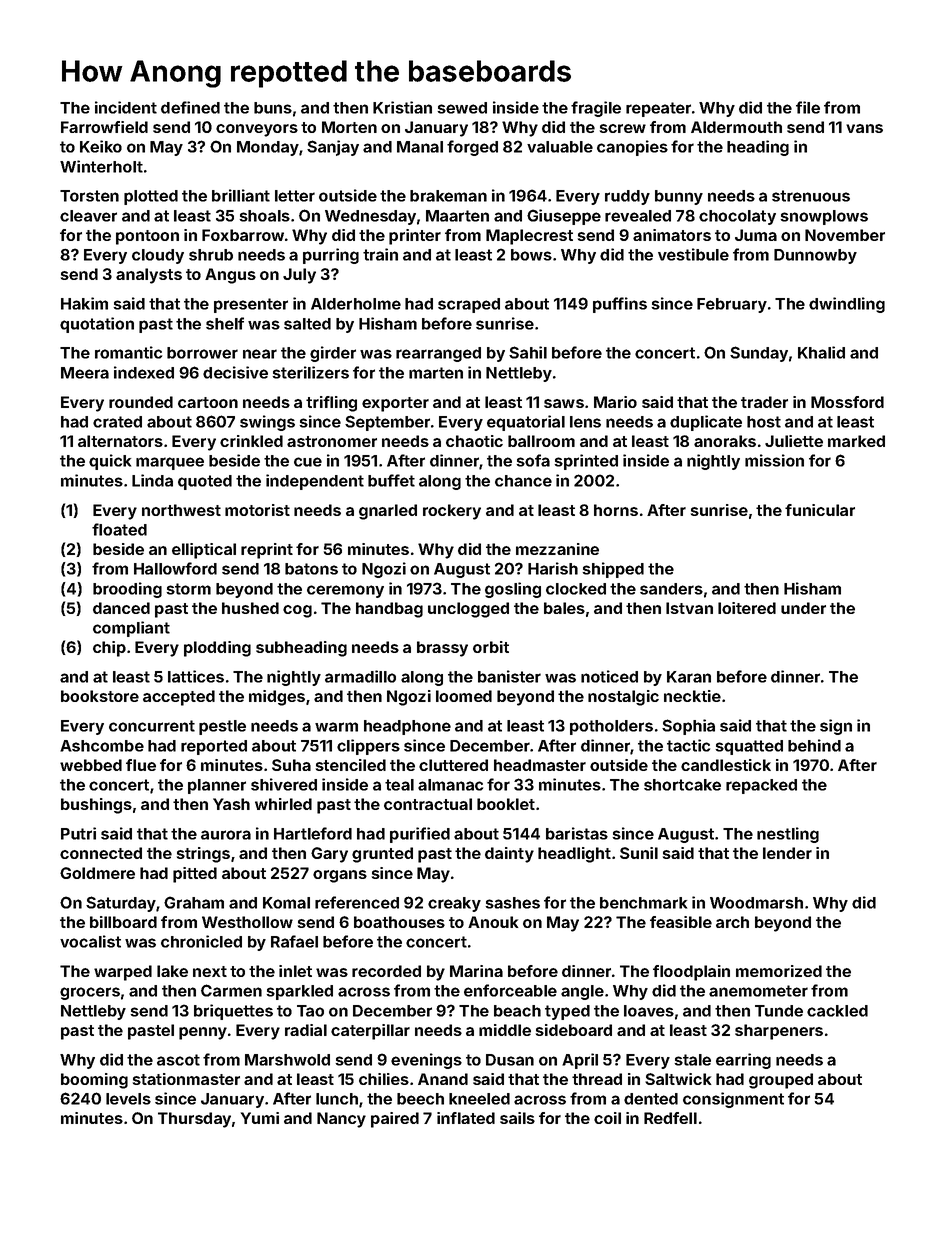 This screenshot has height=1233, width=952. I want to click on cackled, so click(837, 1011).
